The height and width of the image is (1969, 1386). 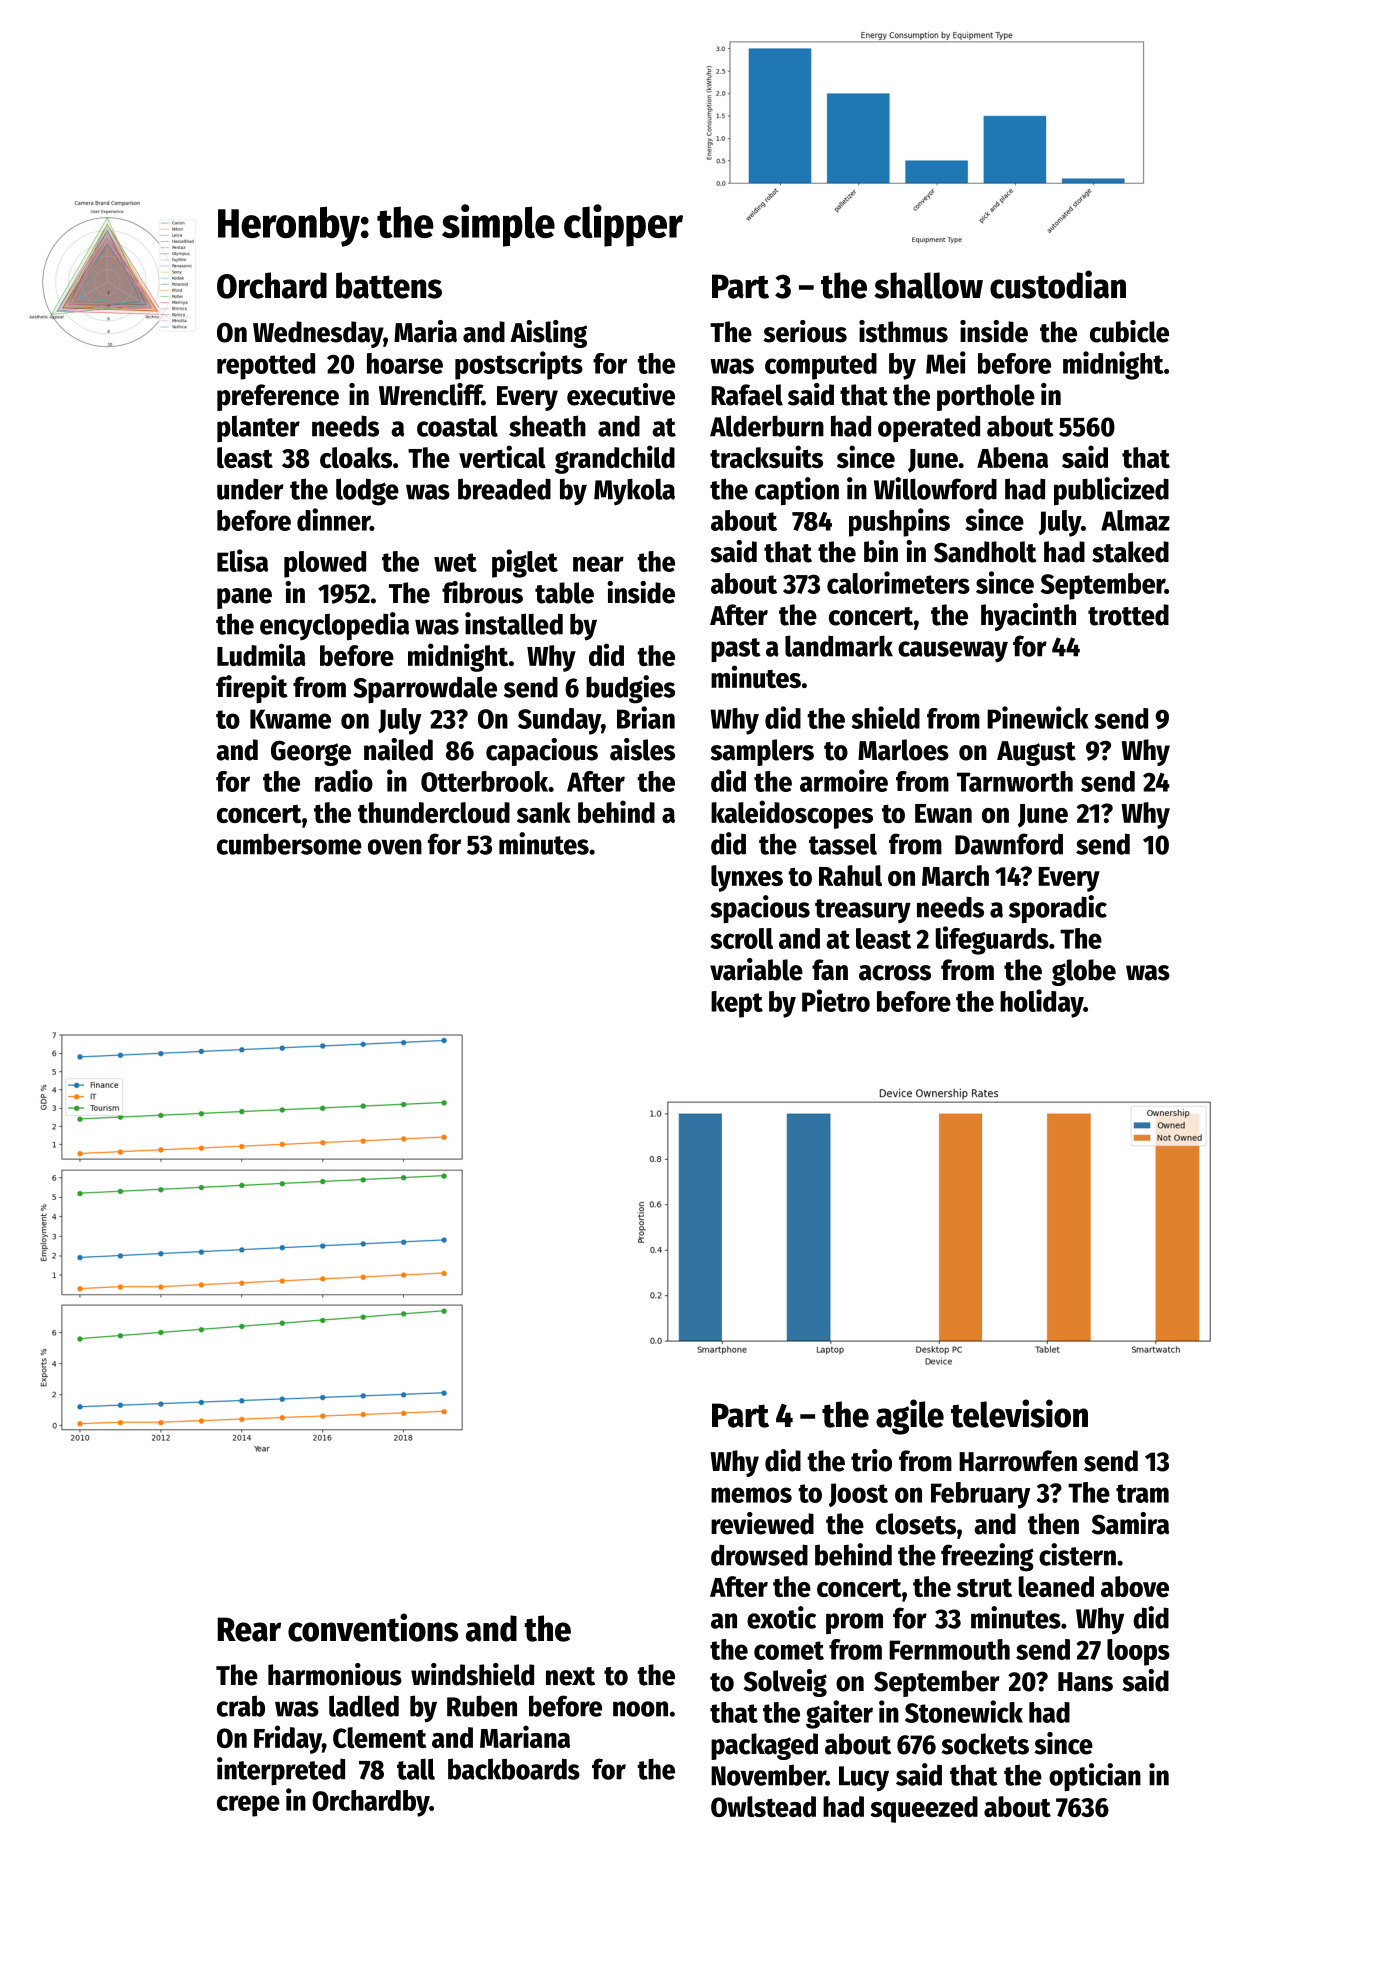 I want to click on custodian, so click(x=1058, y=284).
